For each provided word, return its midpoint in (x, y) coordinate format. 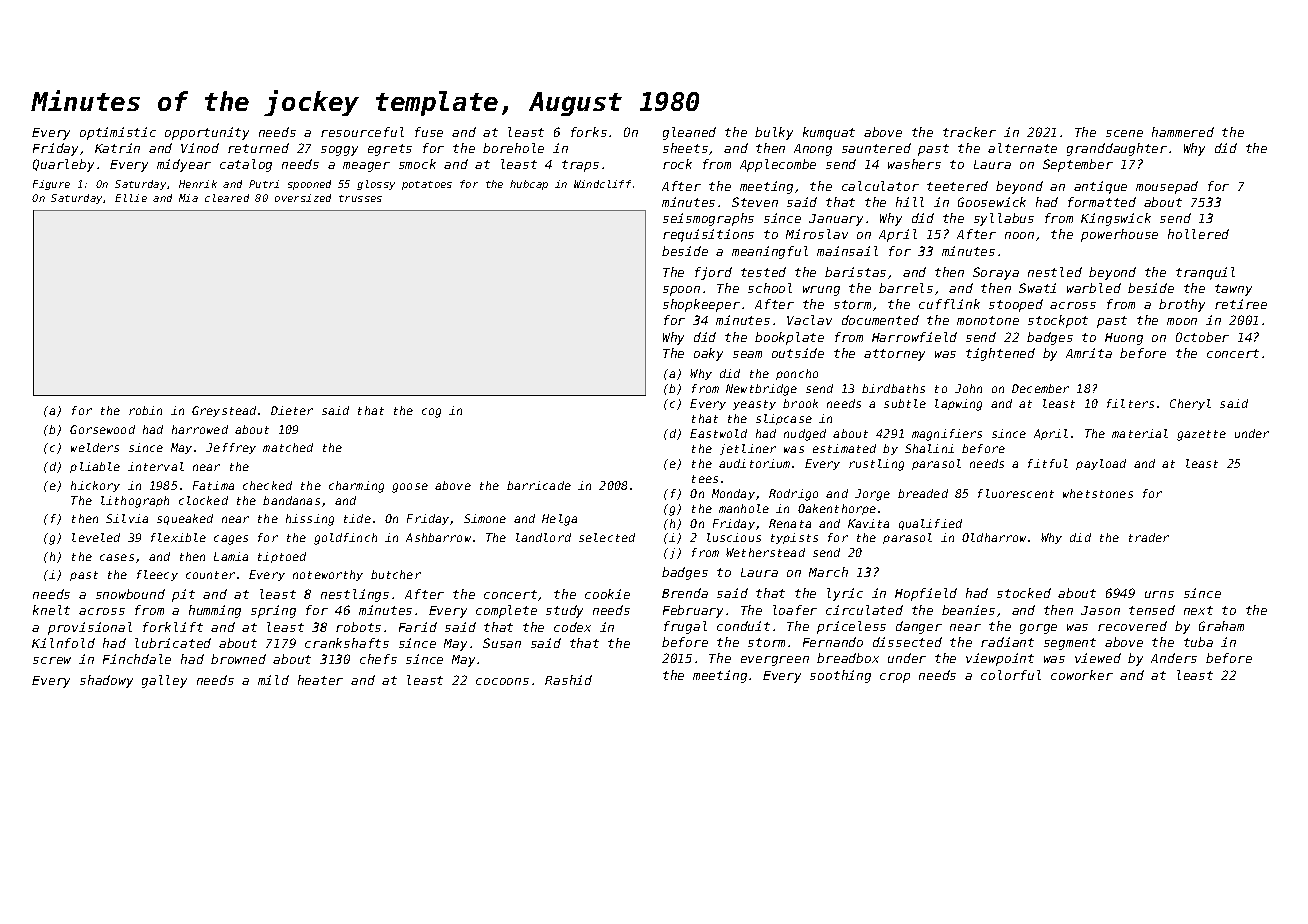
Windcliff (602, 184)
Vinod (200, 148)
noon (1019, 235)
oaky (708, 354)
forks (589, 132)
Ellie (131, 198)
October (1202, 337)
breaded (923, 493)
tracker (969, 132)
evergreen (775, 661)
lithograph (135, 502)
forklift (173, 627)
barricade (539, 485)
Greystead (224, 411)
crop (895, 678)
